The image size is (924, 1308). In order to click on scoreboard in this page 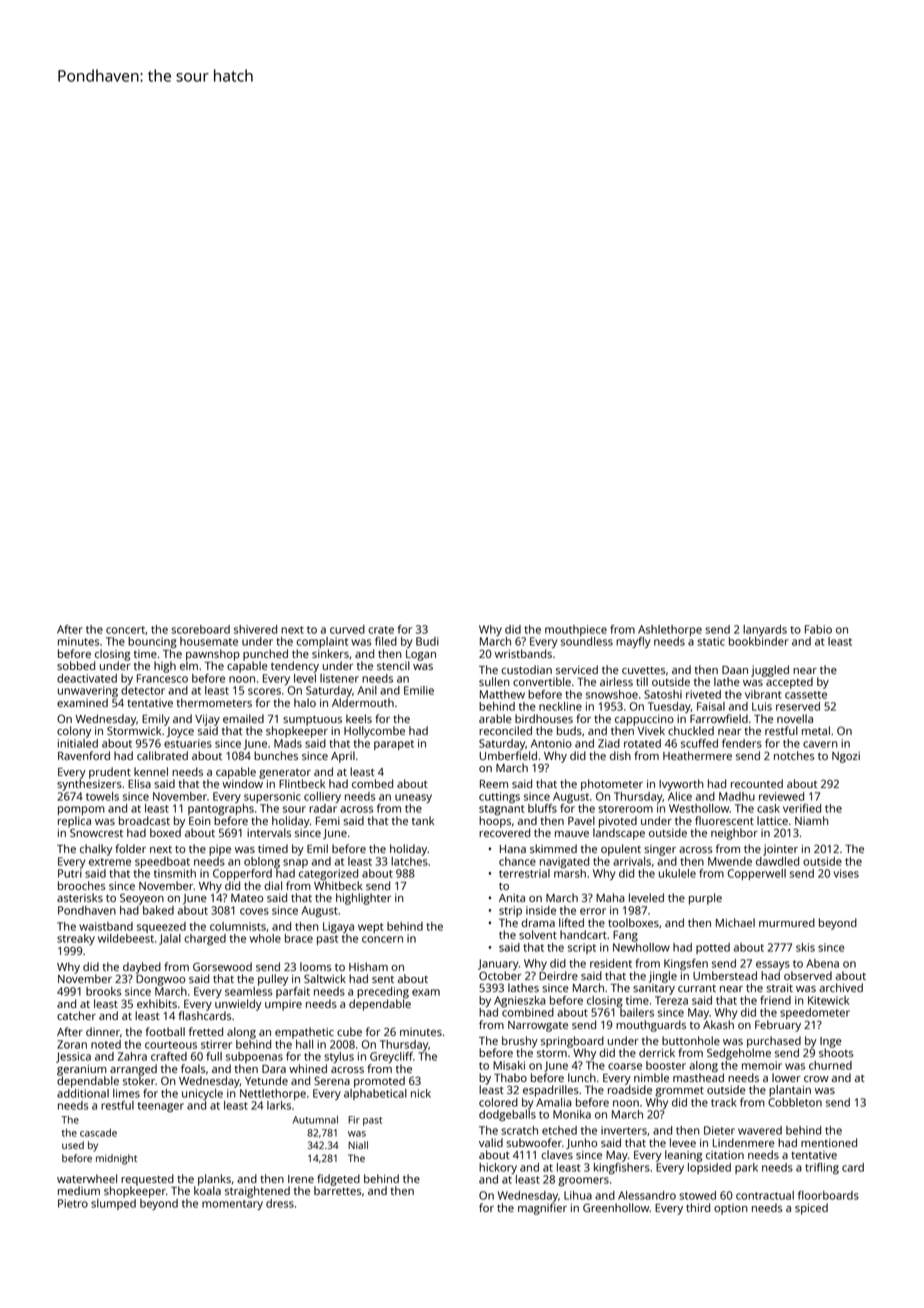, I will do `click(201, 629)`.
